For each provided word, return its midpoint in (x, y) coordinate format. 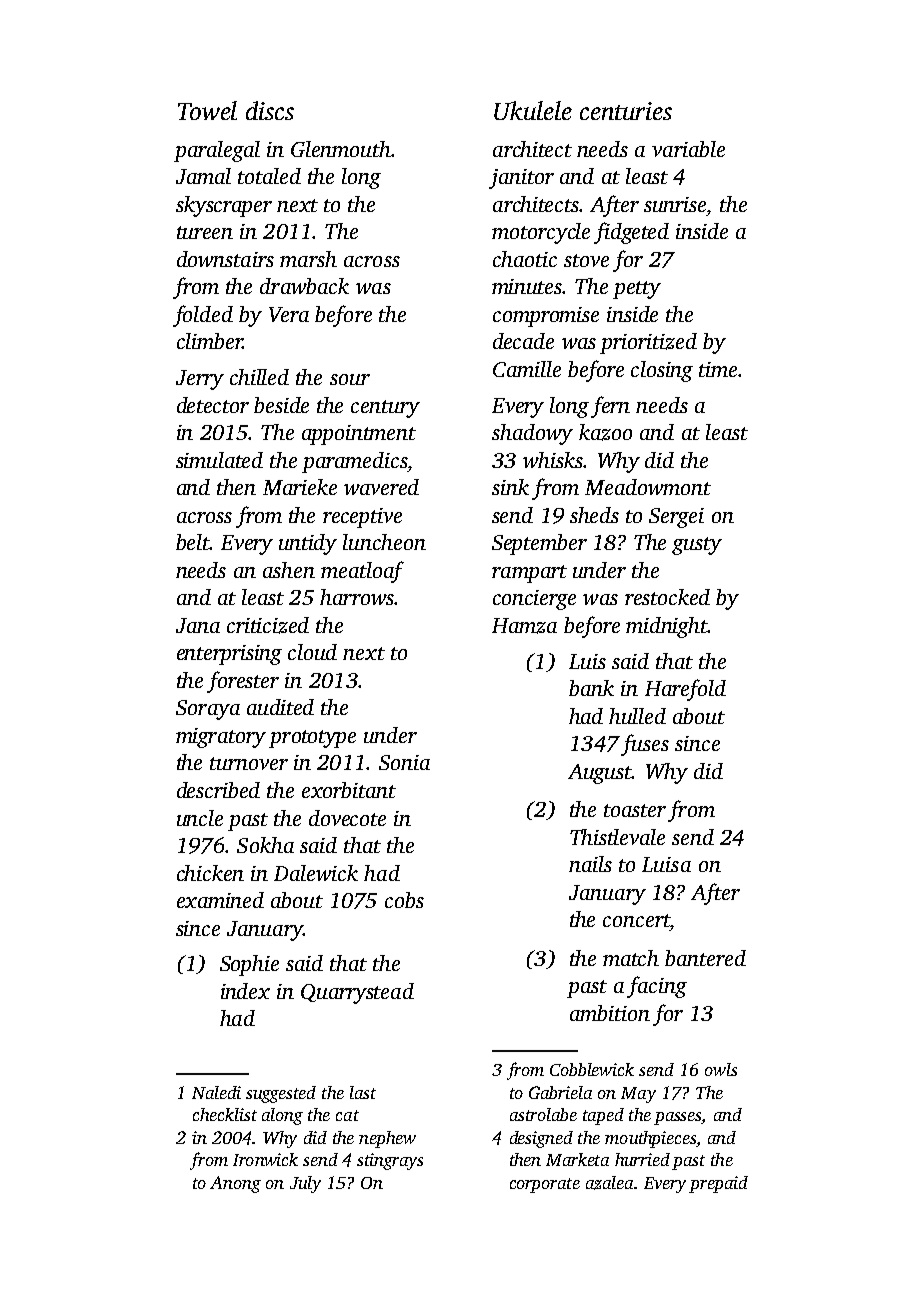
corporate (545, 1185)
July (305, 1184)
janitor (521, 179)
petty (637, 290)
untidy (308, 544)
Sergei (676, 518)
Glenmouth (341, 149)
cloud (312, 652)
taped (603, 1116)
